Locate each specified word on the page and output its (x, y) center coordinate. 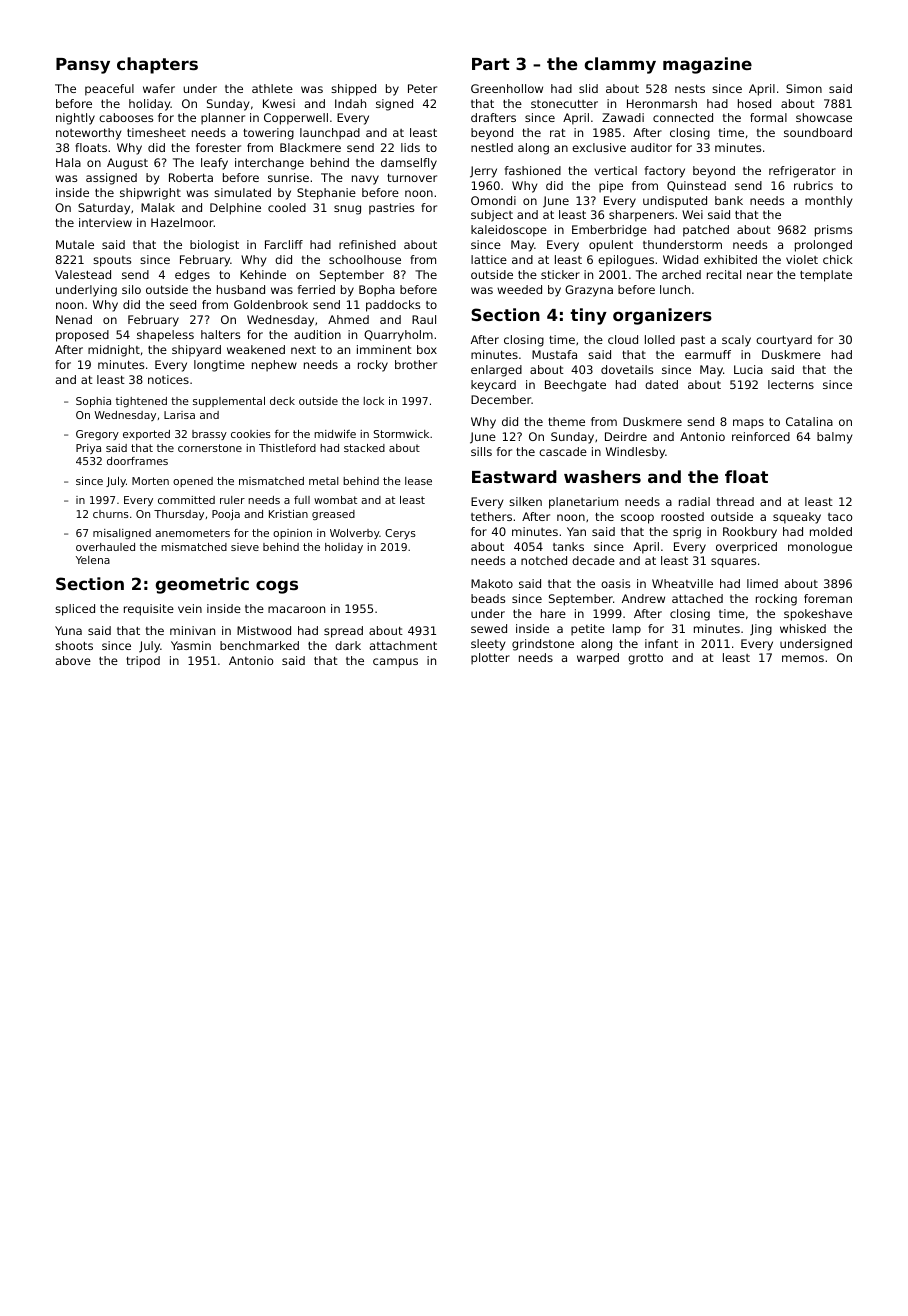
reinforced (761, 436)
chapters (157, 65)
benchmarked (259, 645)
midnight (114, 351)
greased (333, 515)
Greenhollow (507, 88)
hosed (754, 103)
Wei (692, 214)
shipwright (150, 194)
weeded (519, 289)
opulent (611, 246)
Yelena (93, 560)
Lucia (748, 369)
